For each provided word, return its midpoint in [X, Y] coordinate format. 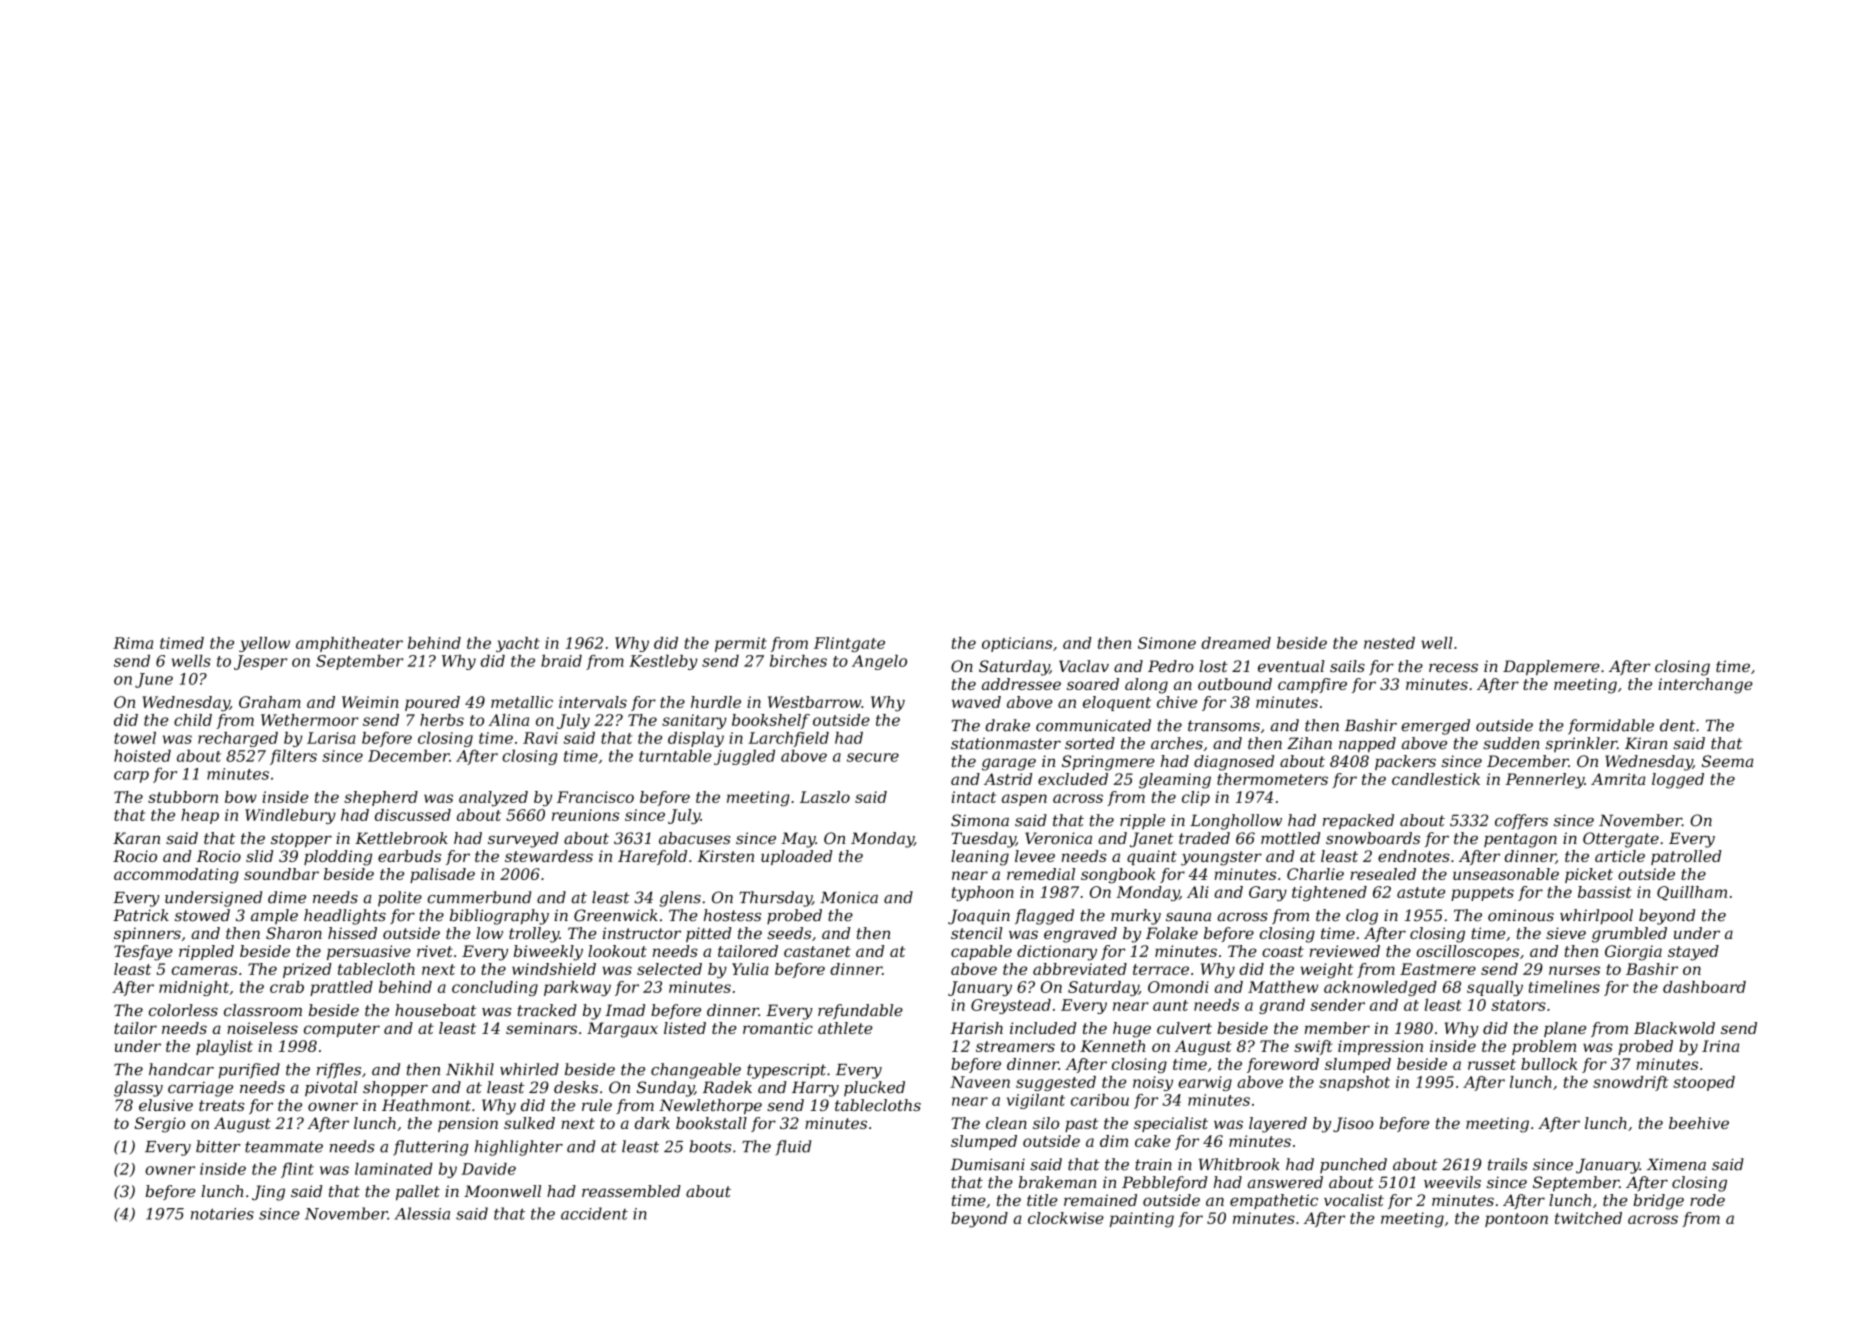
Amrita [1618, 779]
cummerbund [479, 897]
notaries [222, 1214]
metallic [522, 702]
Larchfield [788, 739]
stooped [1704, 1083]
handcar [181, 1069]
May [798, 840]
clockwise [1066, 1218]
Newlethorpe [710, 1106]
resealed [1383, 874]
